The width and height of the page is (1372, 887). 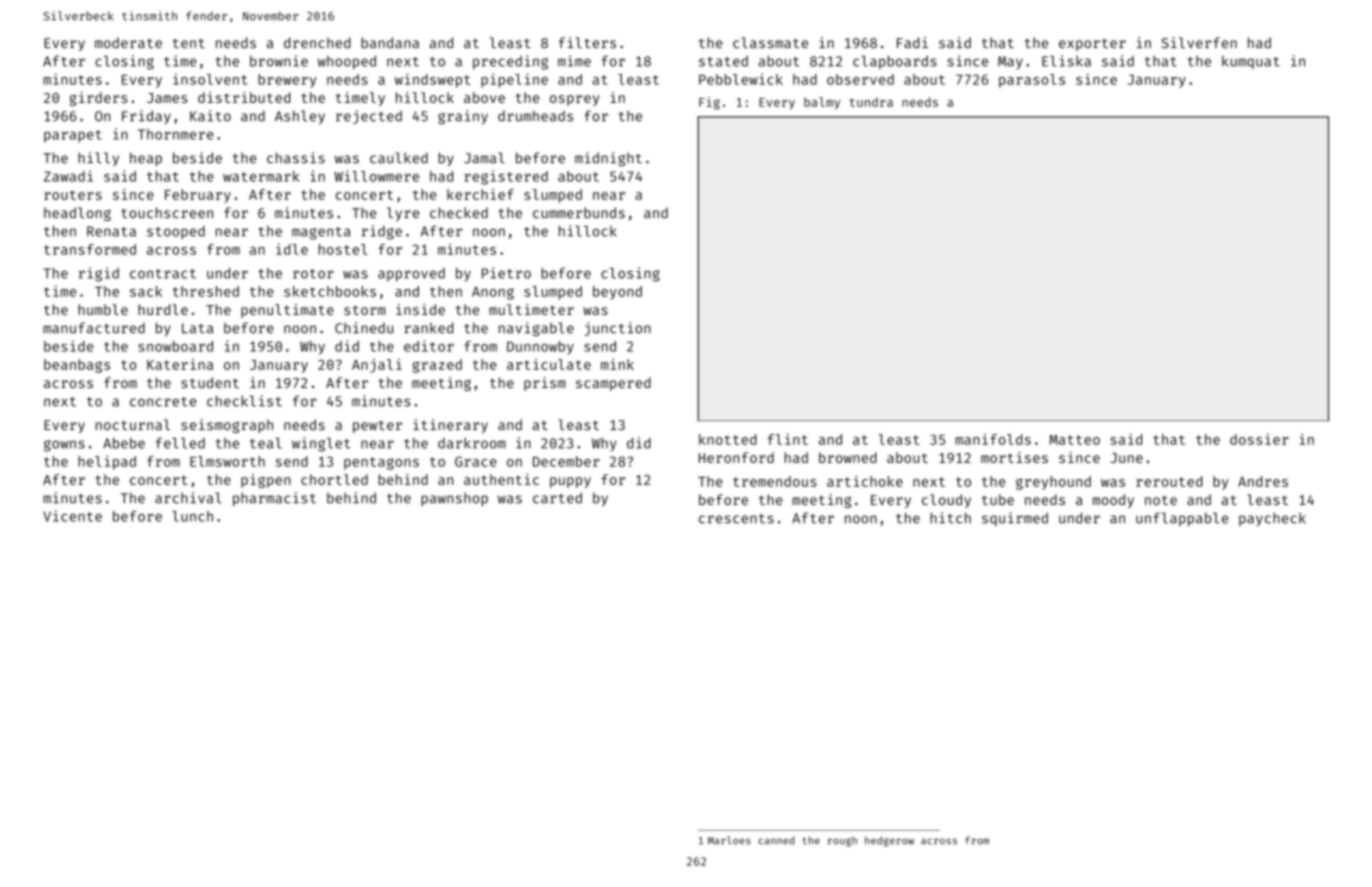 I want to click on lunch, so click(x=192, y=516).
